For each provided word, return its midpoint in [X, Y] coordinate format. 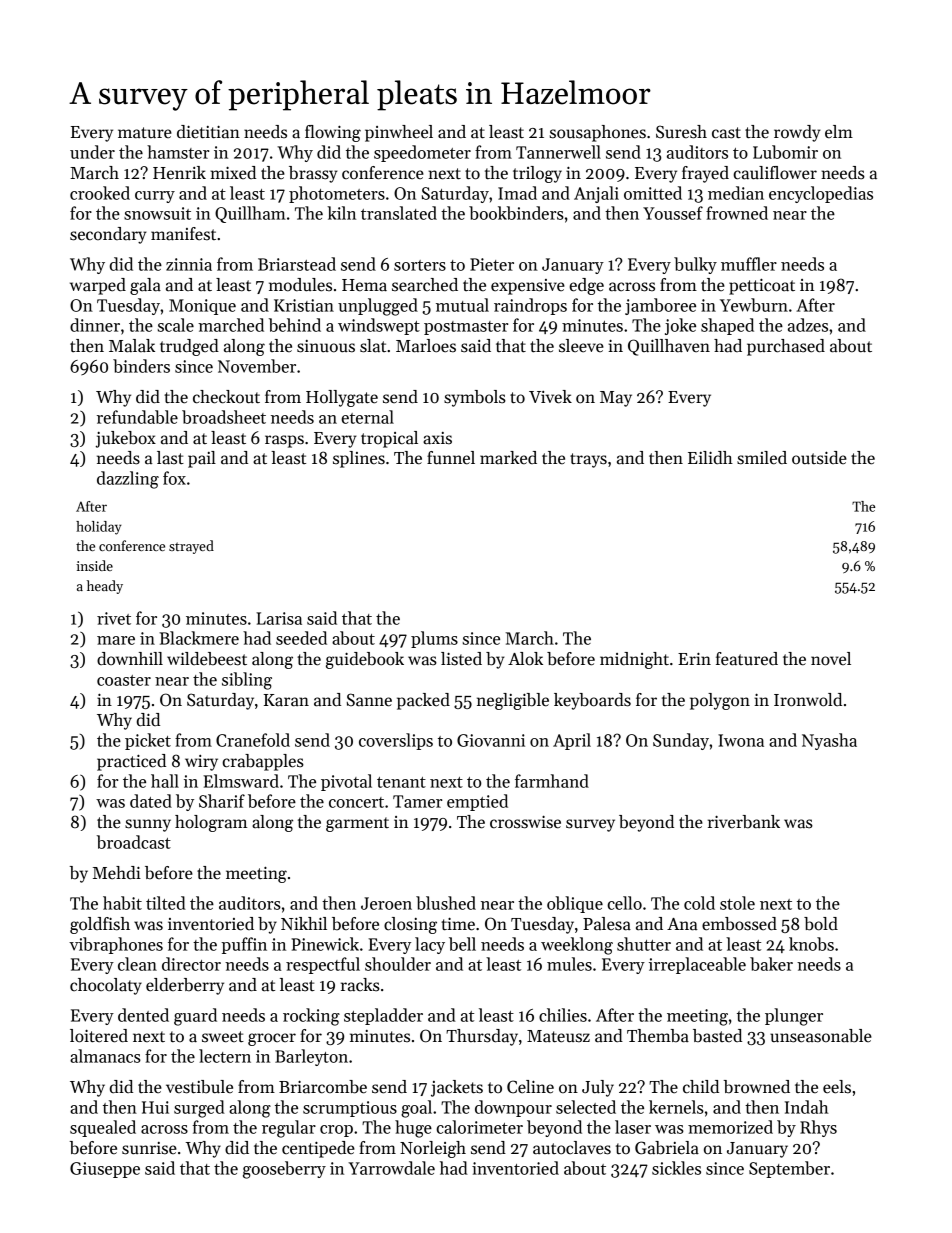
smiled [762, 458]
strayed [191, 547]
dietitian [208, 132]
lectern [225, 1056]
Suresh [681, 132]
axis [437, 438]
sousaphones [598, 133]
